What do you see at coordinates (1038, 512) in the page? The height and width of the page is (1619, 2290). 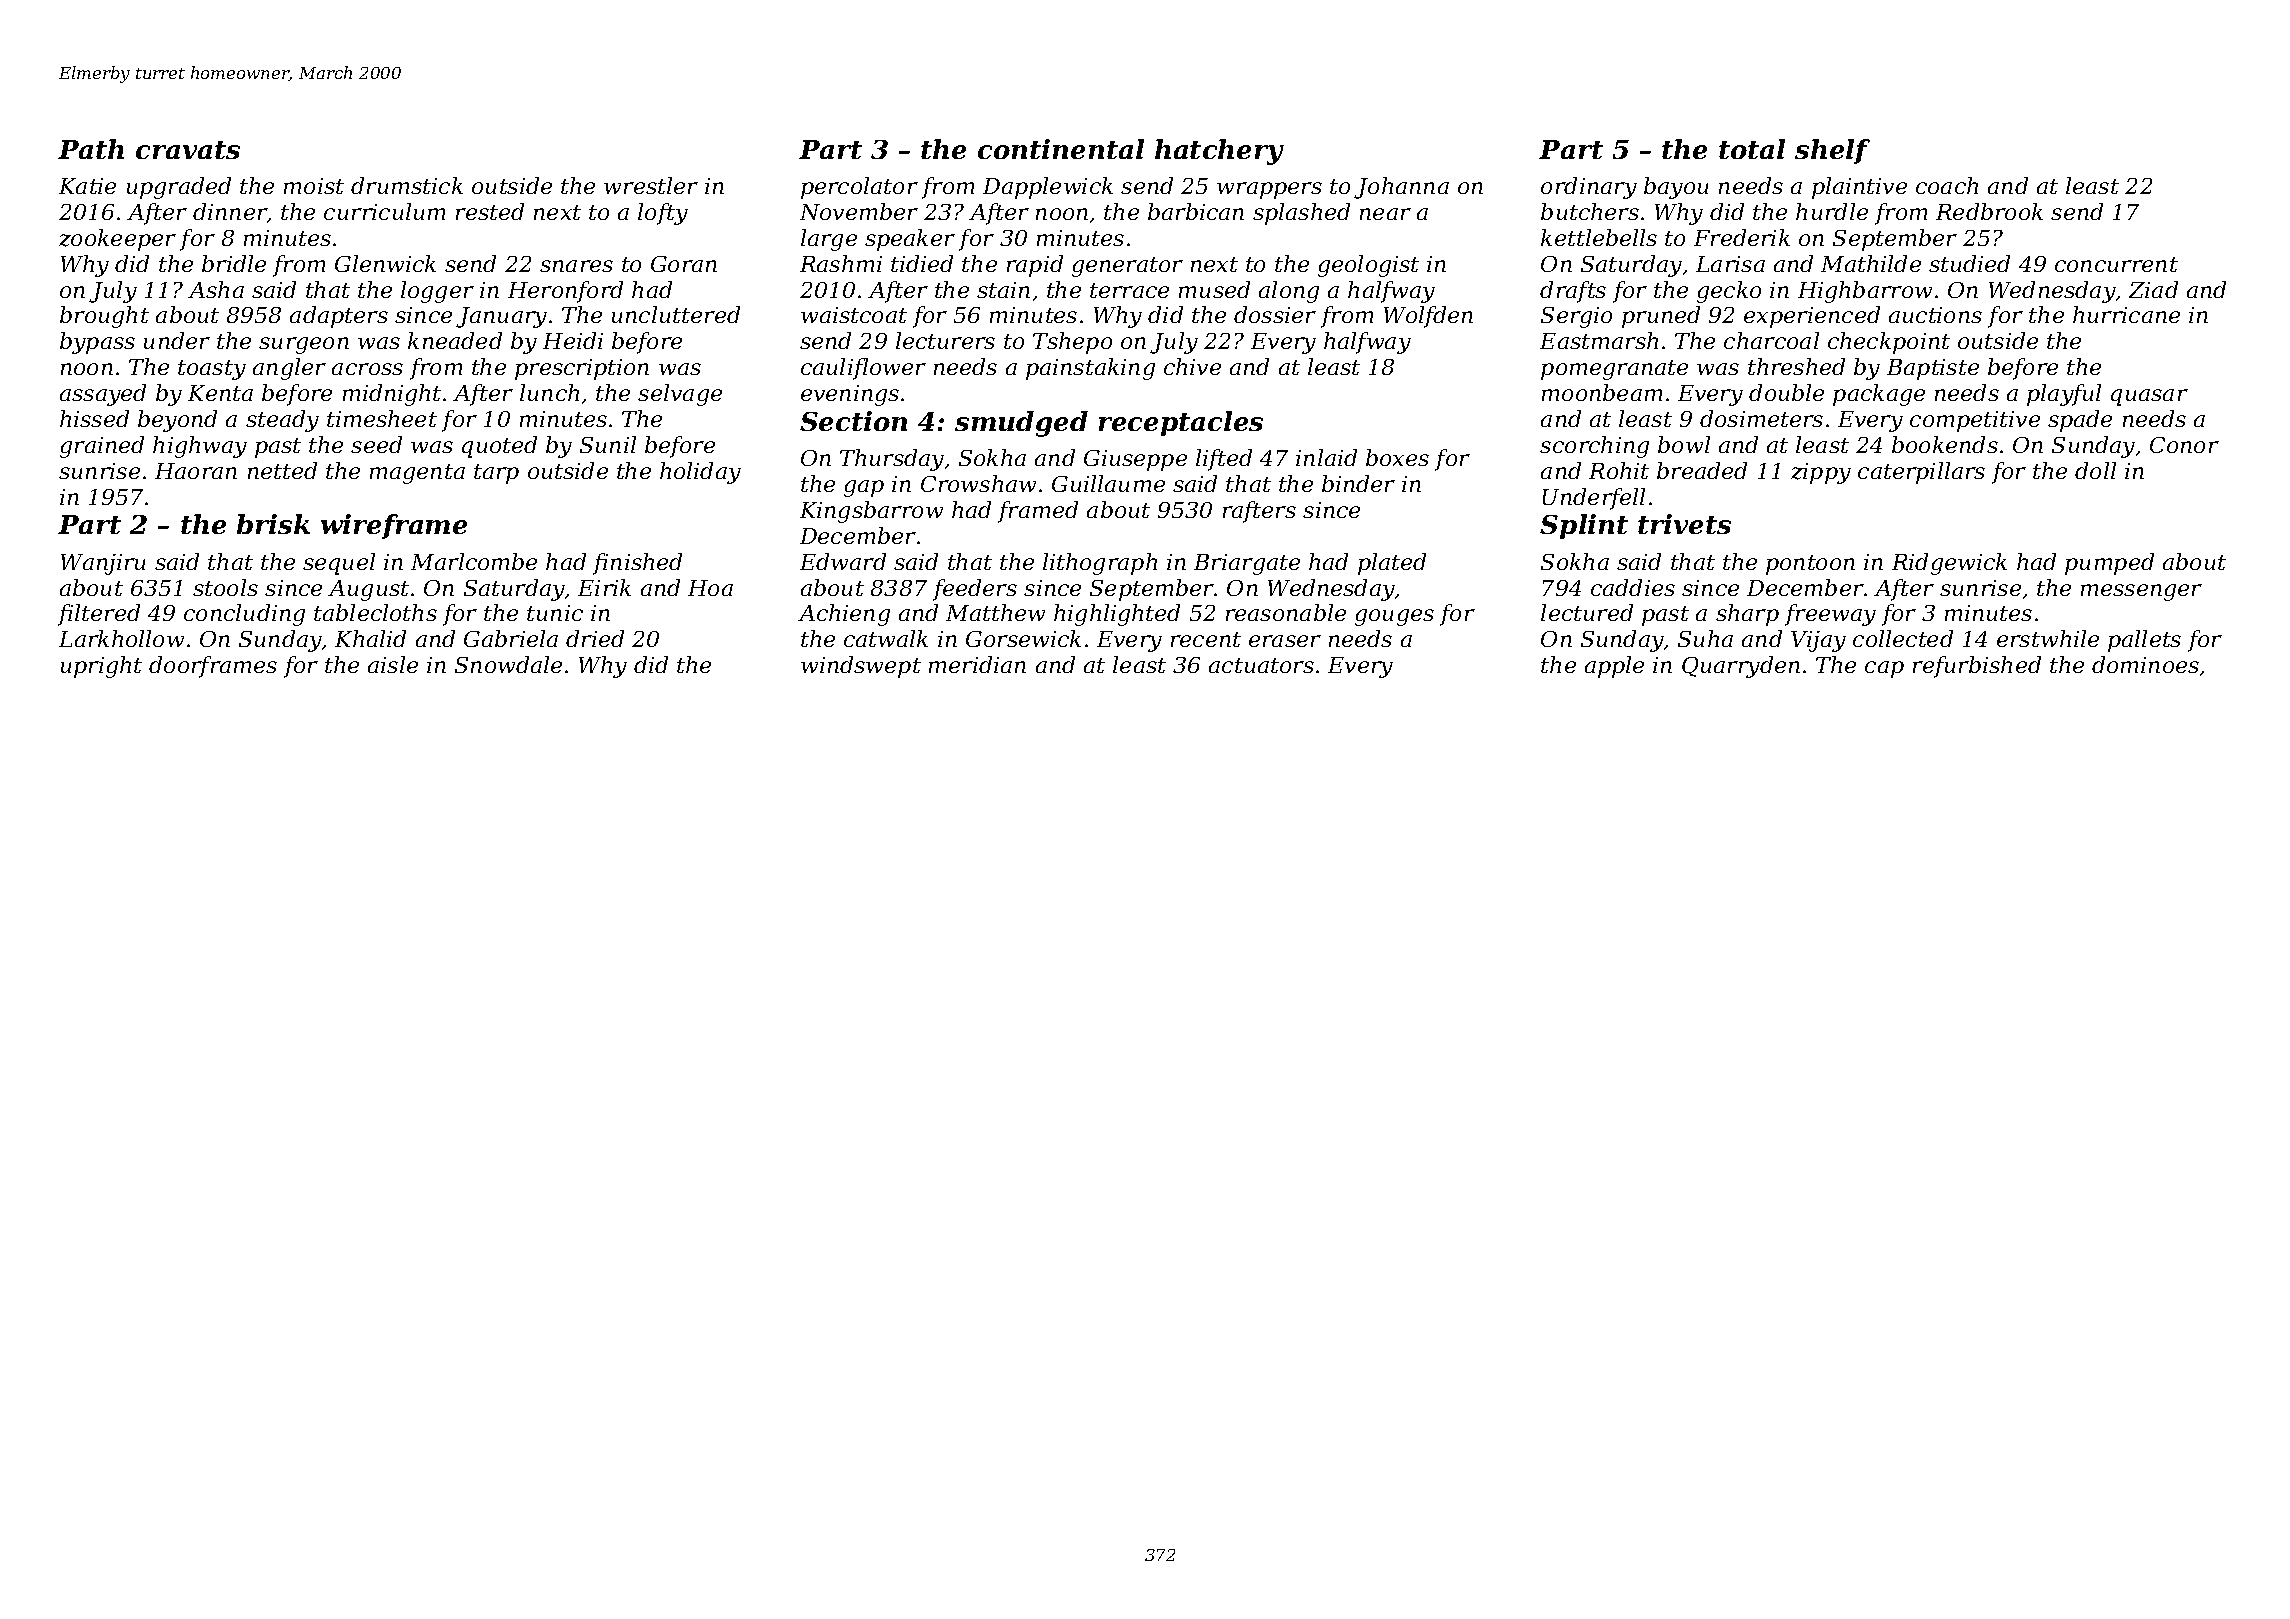 I see `framed` at bounding box center [1038, 512].
